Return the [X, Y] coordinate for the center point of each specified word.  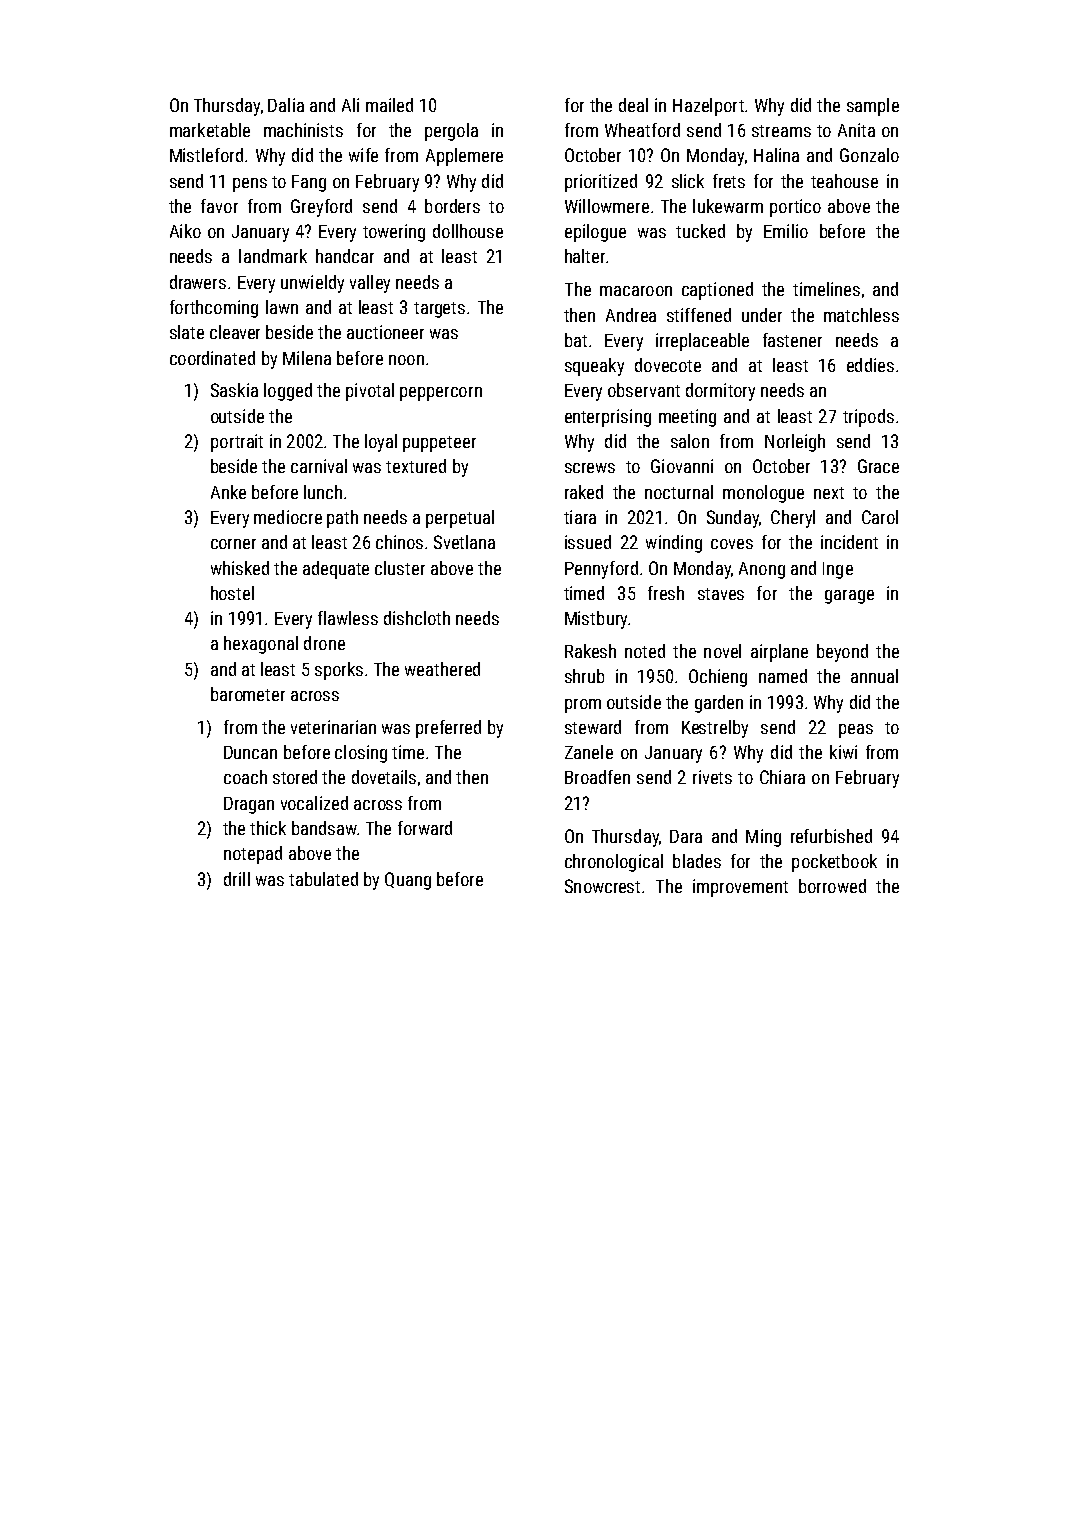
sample [873, 107]
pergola [451, 132]
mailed [389, 105]
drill [237, 879]
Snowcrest [602, 886]
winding [674, 544]
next [829, 493]
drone [324, 643]
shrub [584, 676]
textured [416, 466]
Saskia [234, 390]
